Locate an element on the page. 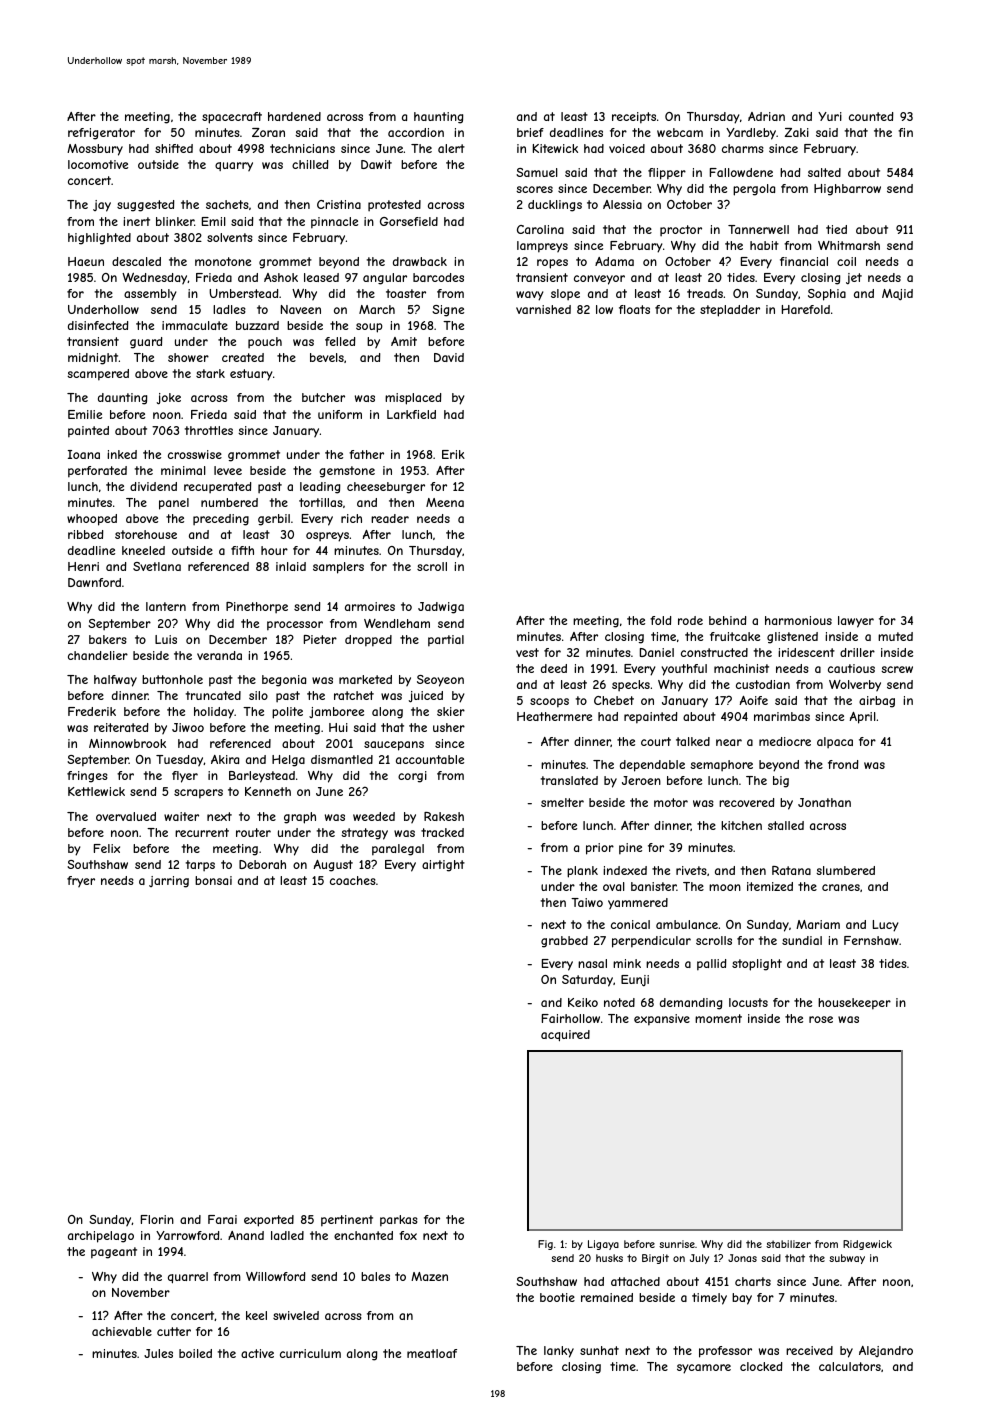  April is located at coordinates (862, 718).
